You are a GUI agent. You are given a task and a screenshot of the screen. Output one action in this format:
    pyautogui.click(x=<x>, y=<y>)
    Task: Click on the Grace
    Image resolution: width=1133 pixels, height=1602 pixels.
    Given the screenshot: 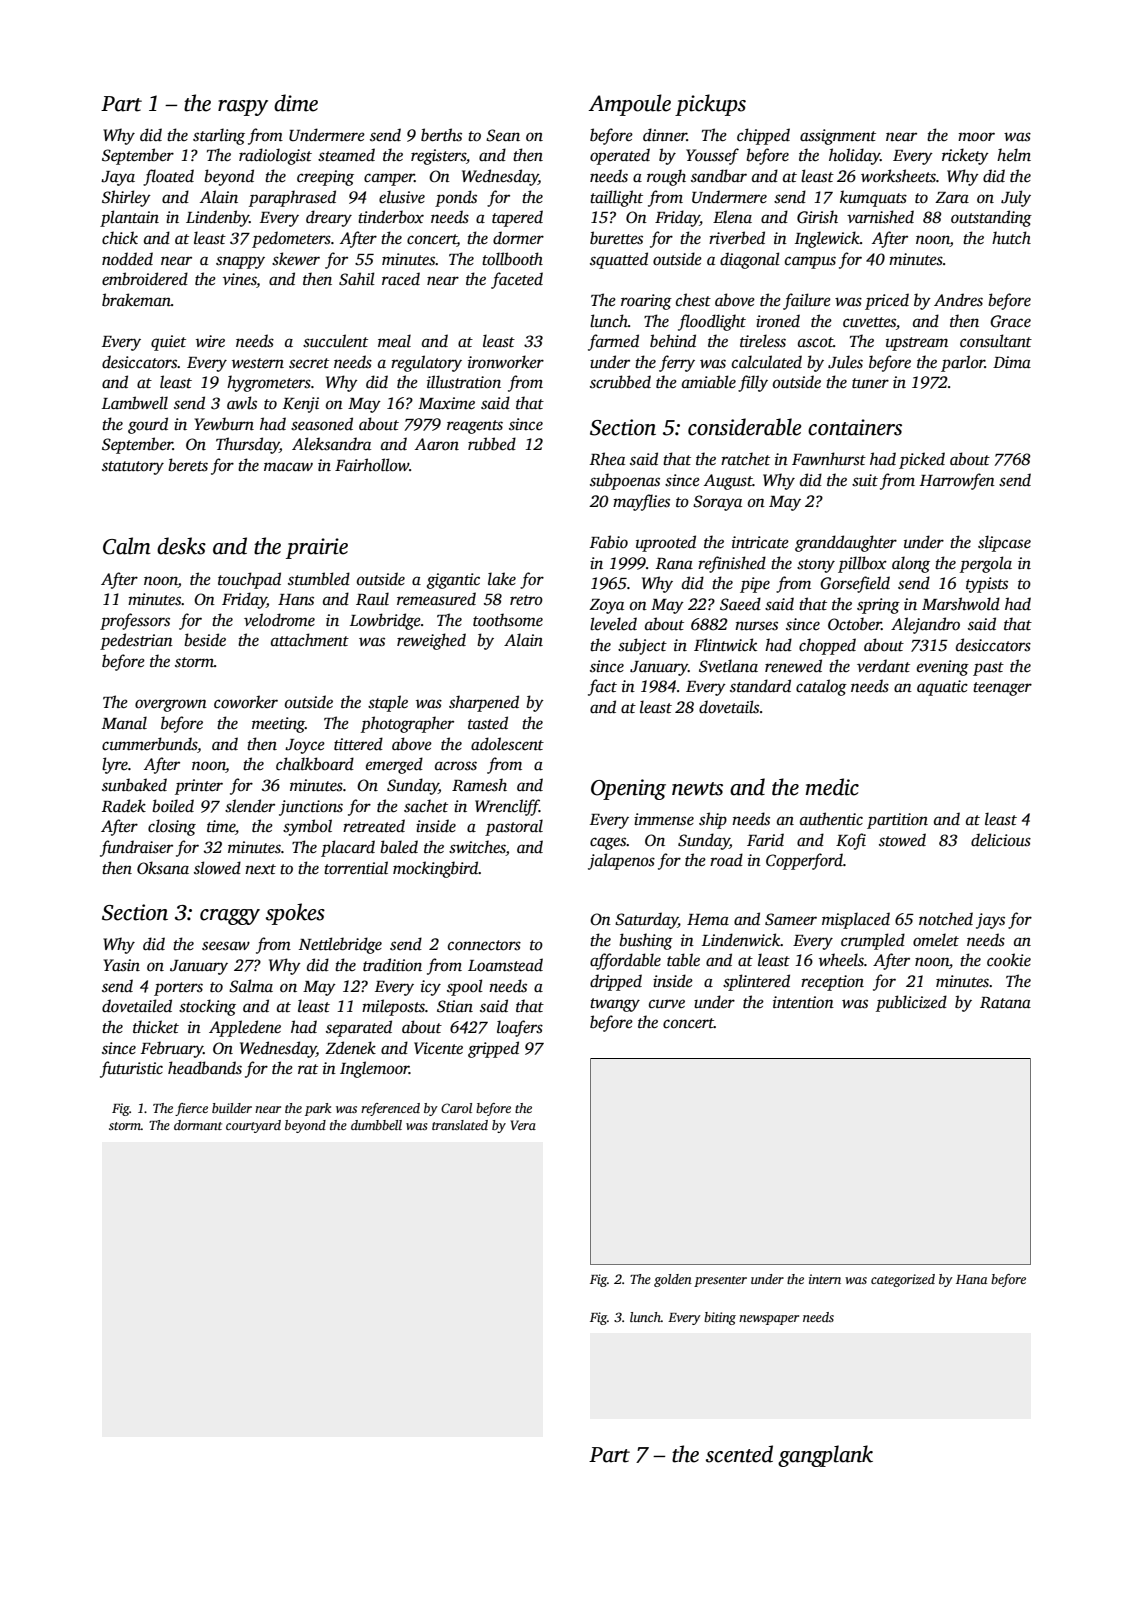 What is the action you would take?
    pyautogui.click(x=1010, y=321)
